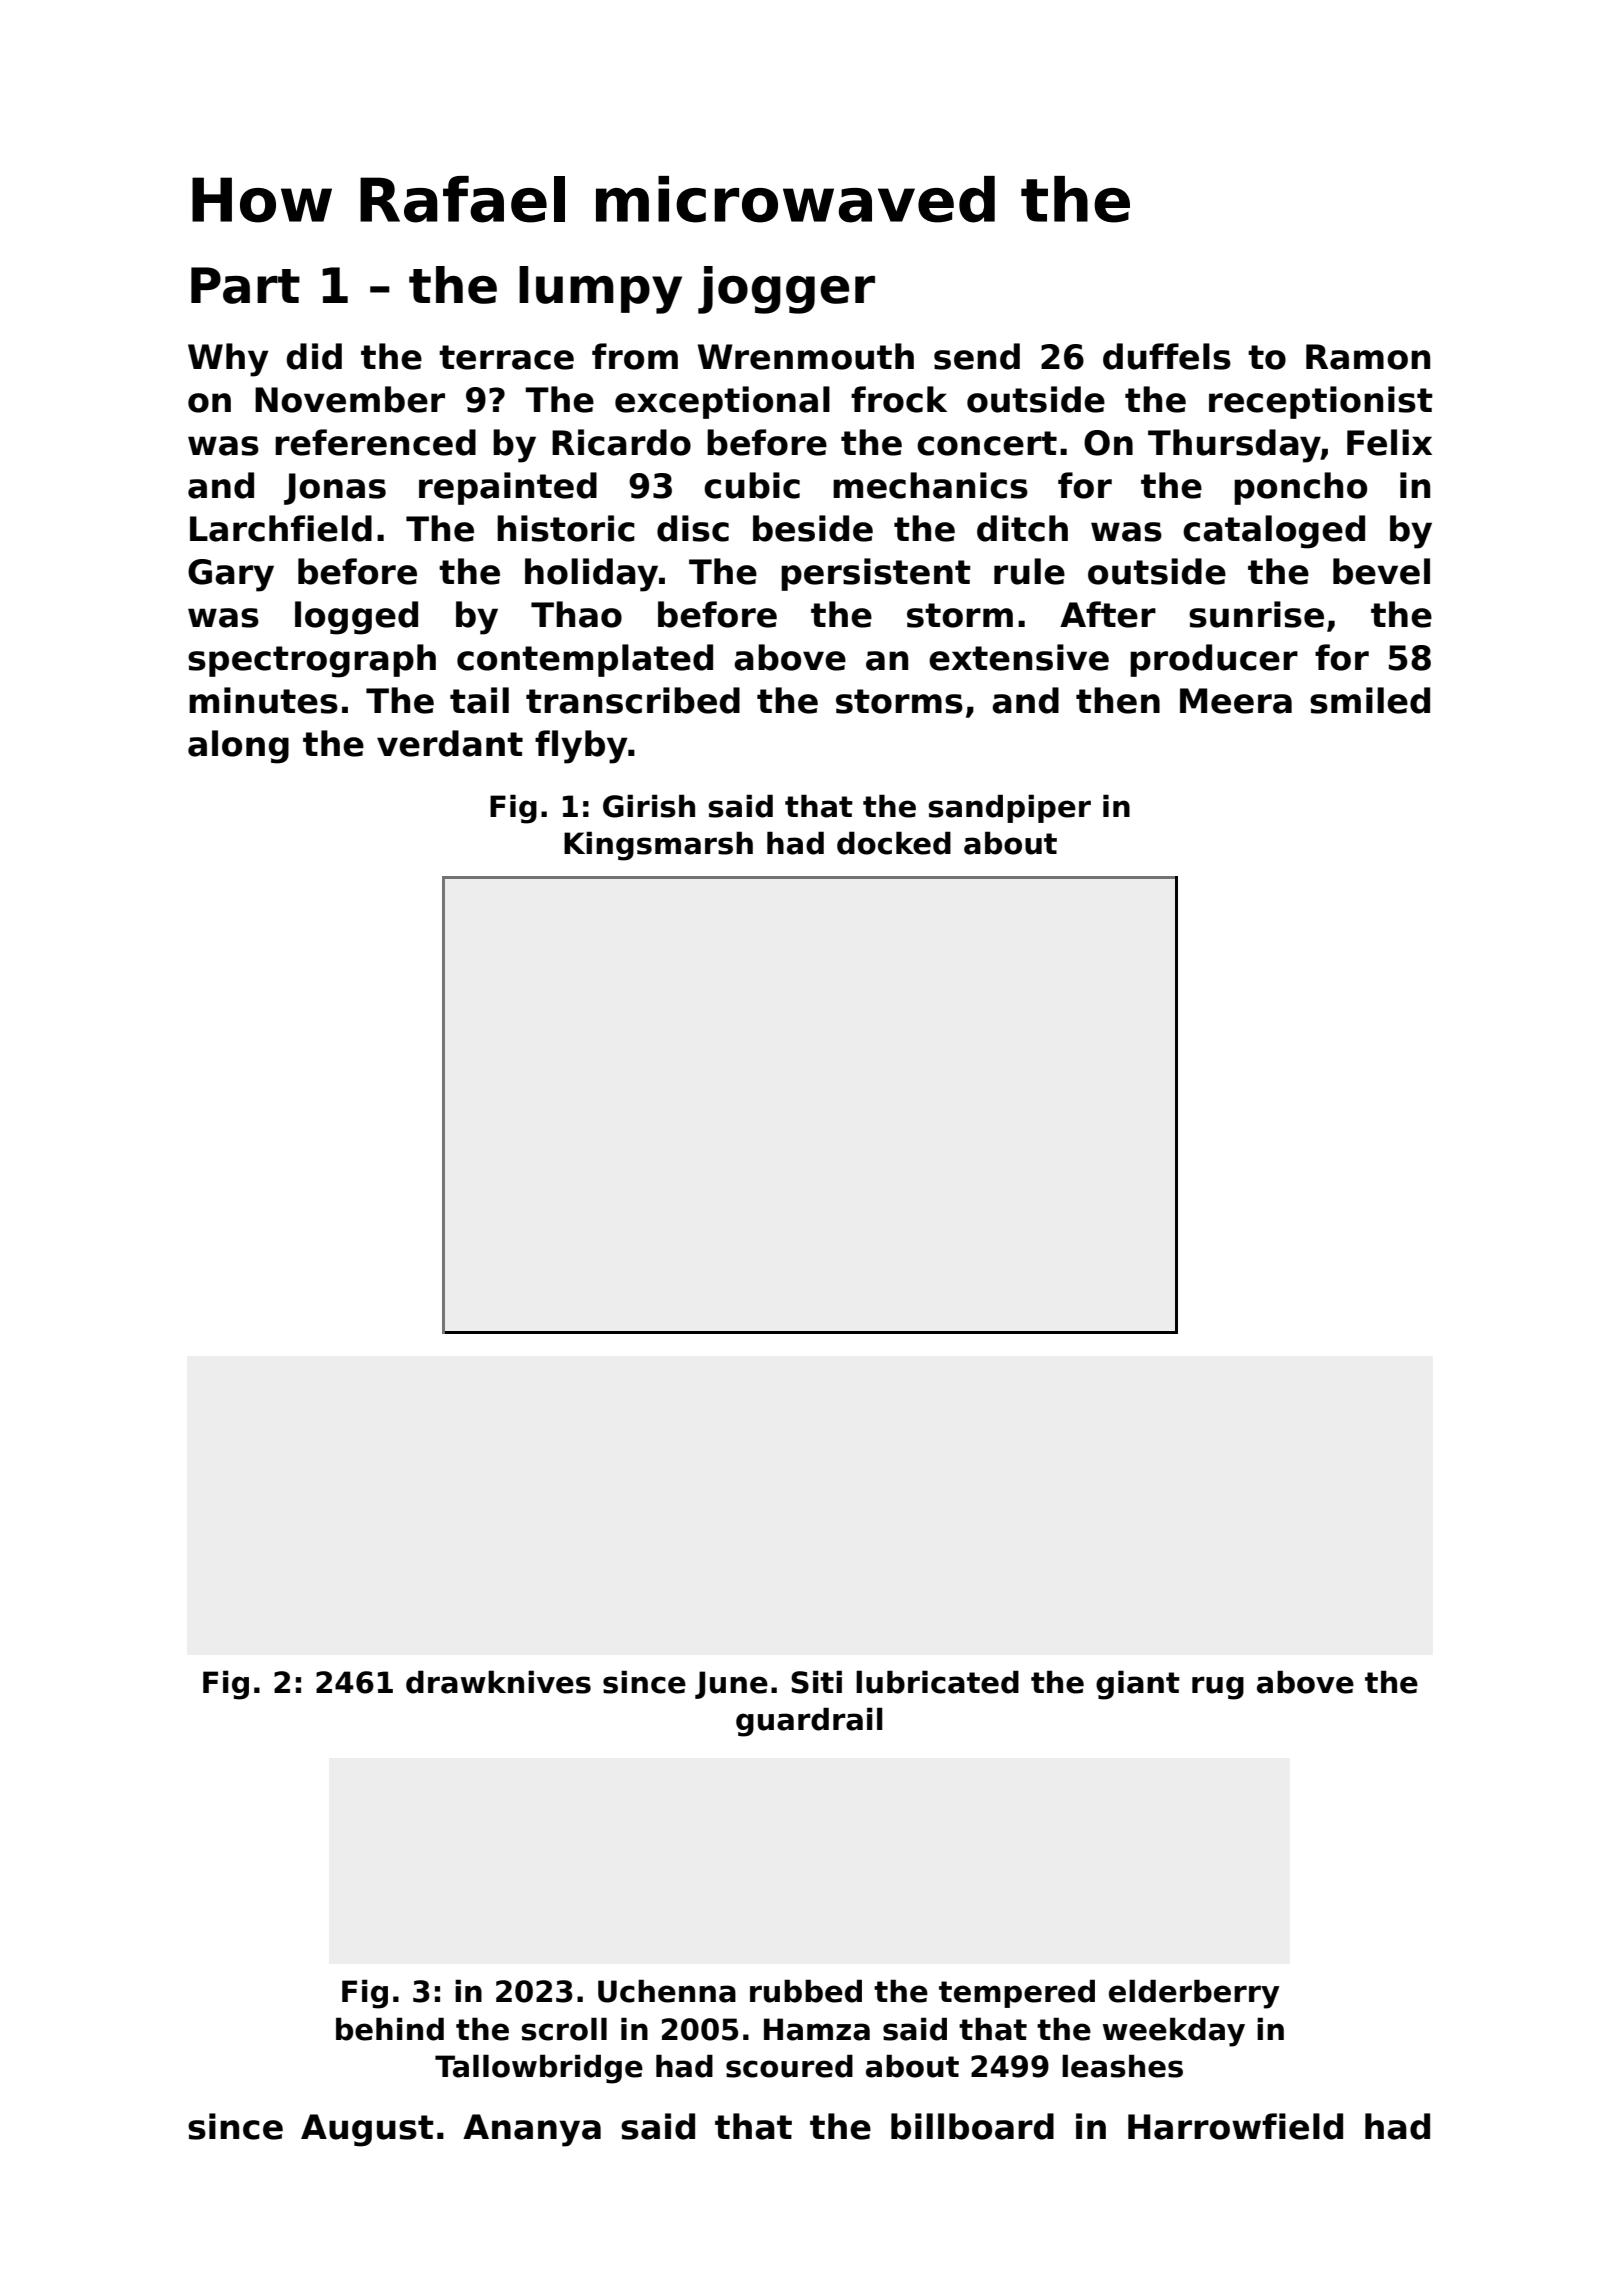  What do you see at coordinates (498, 1682) in the image?
I see `drawknives` at bounding box center [498, 1682].
